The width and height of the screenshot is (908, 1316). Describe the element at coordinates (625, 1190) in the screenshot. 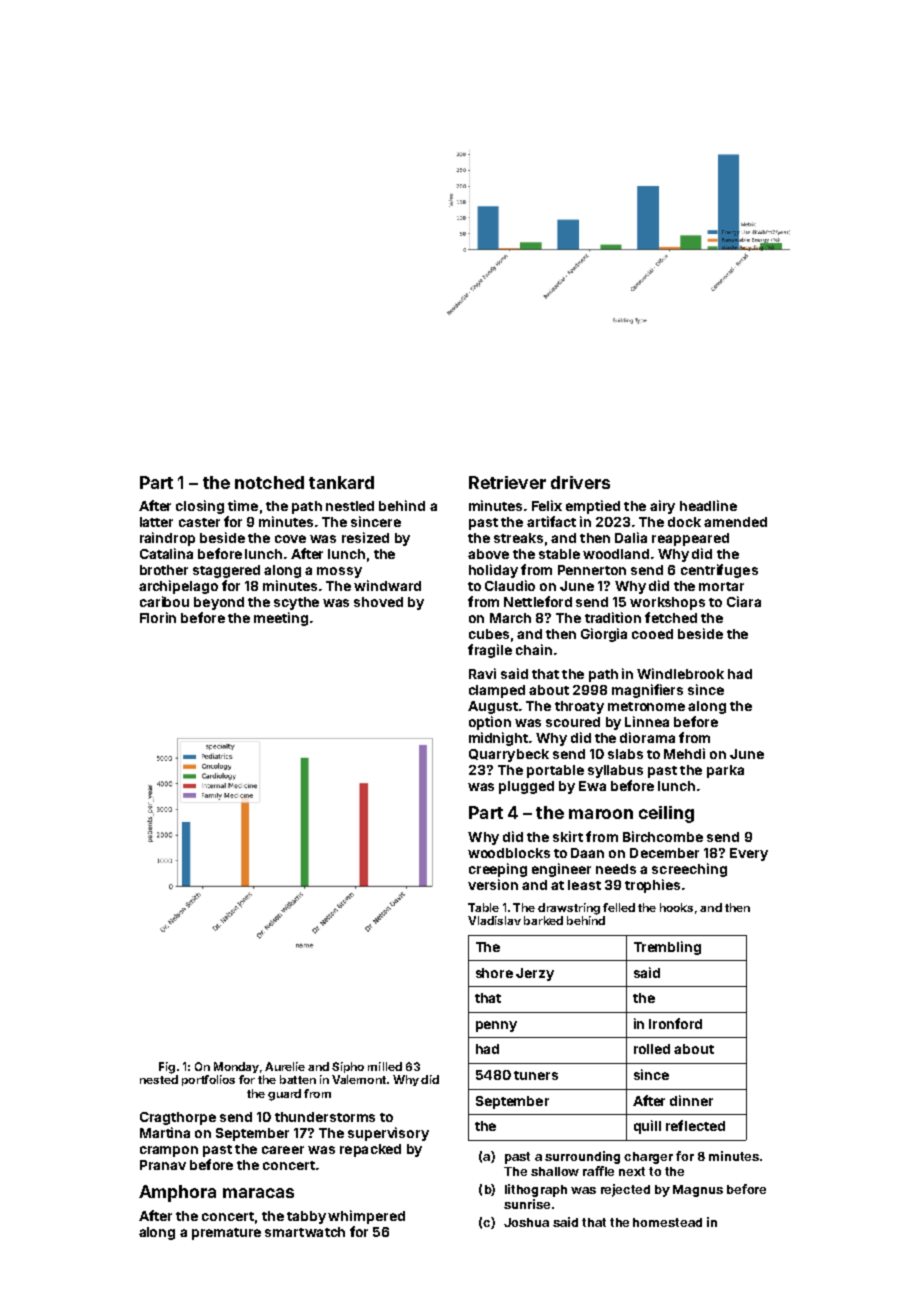

I see `rejected` at that location.
